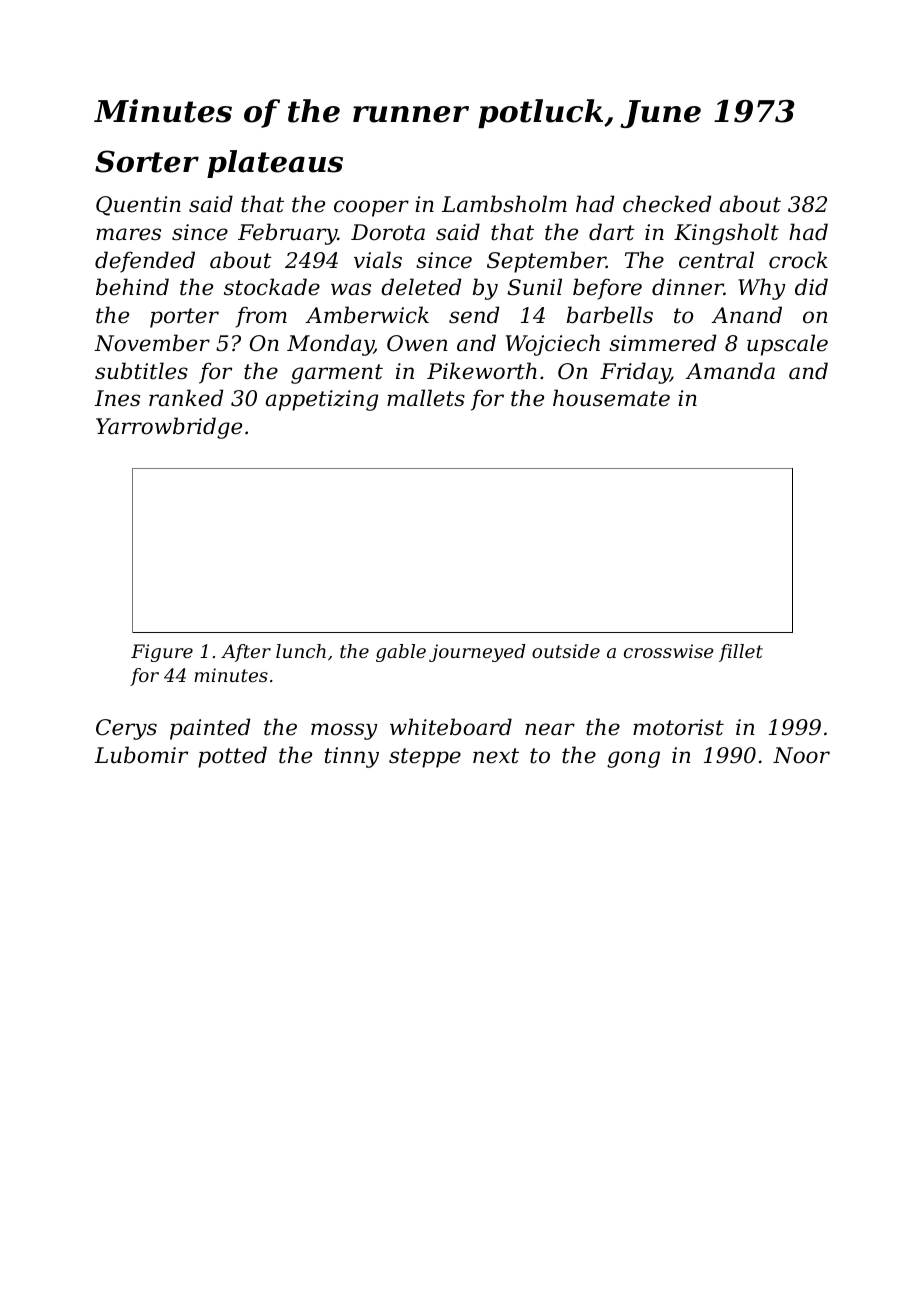 This page has height=1311, width=924. Describe the element at coordinates (669, 651) in the page. I see `crosswise` at that location.
